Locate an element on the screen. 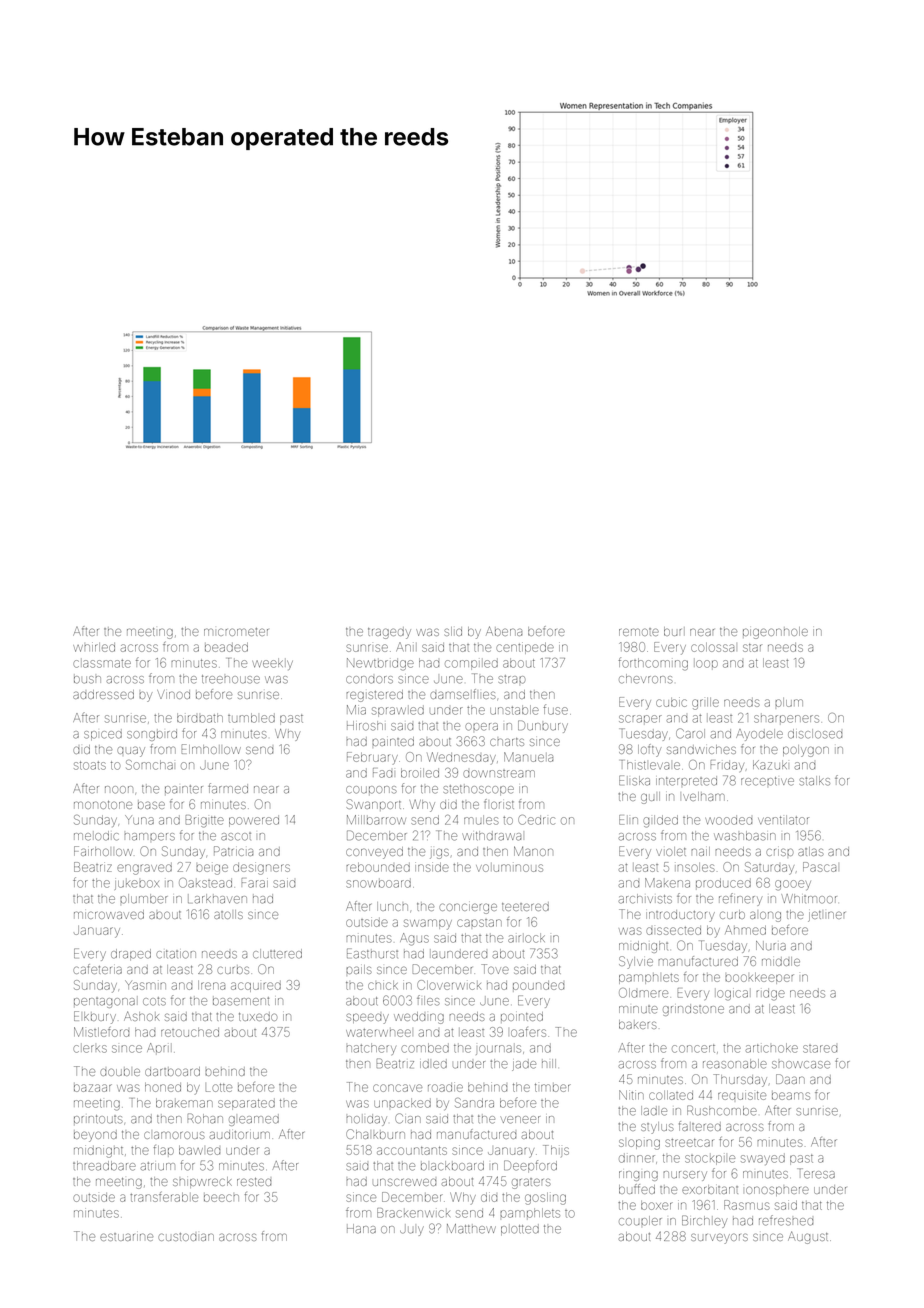  reasonable is located at coordinates (735, 1064).
